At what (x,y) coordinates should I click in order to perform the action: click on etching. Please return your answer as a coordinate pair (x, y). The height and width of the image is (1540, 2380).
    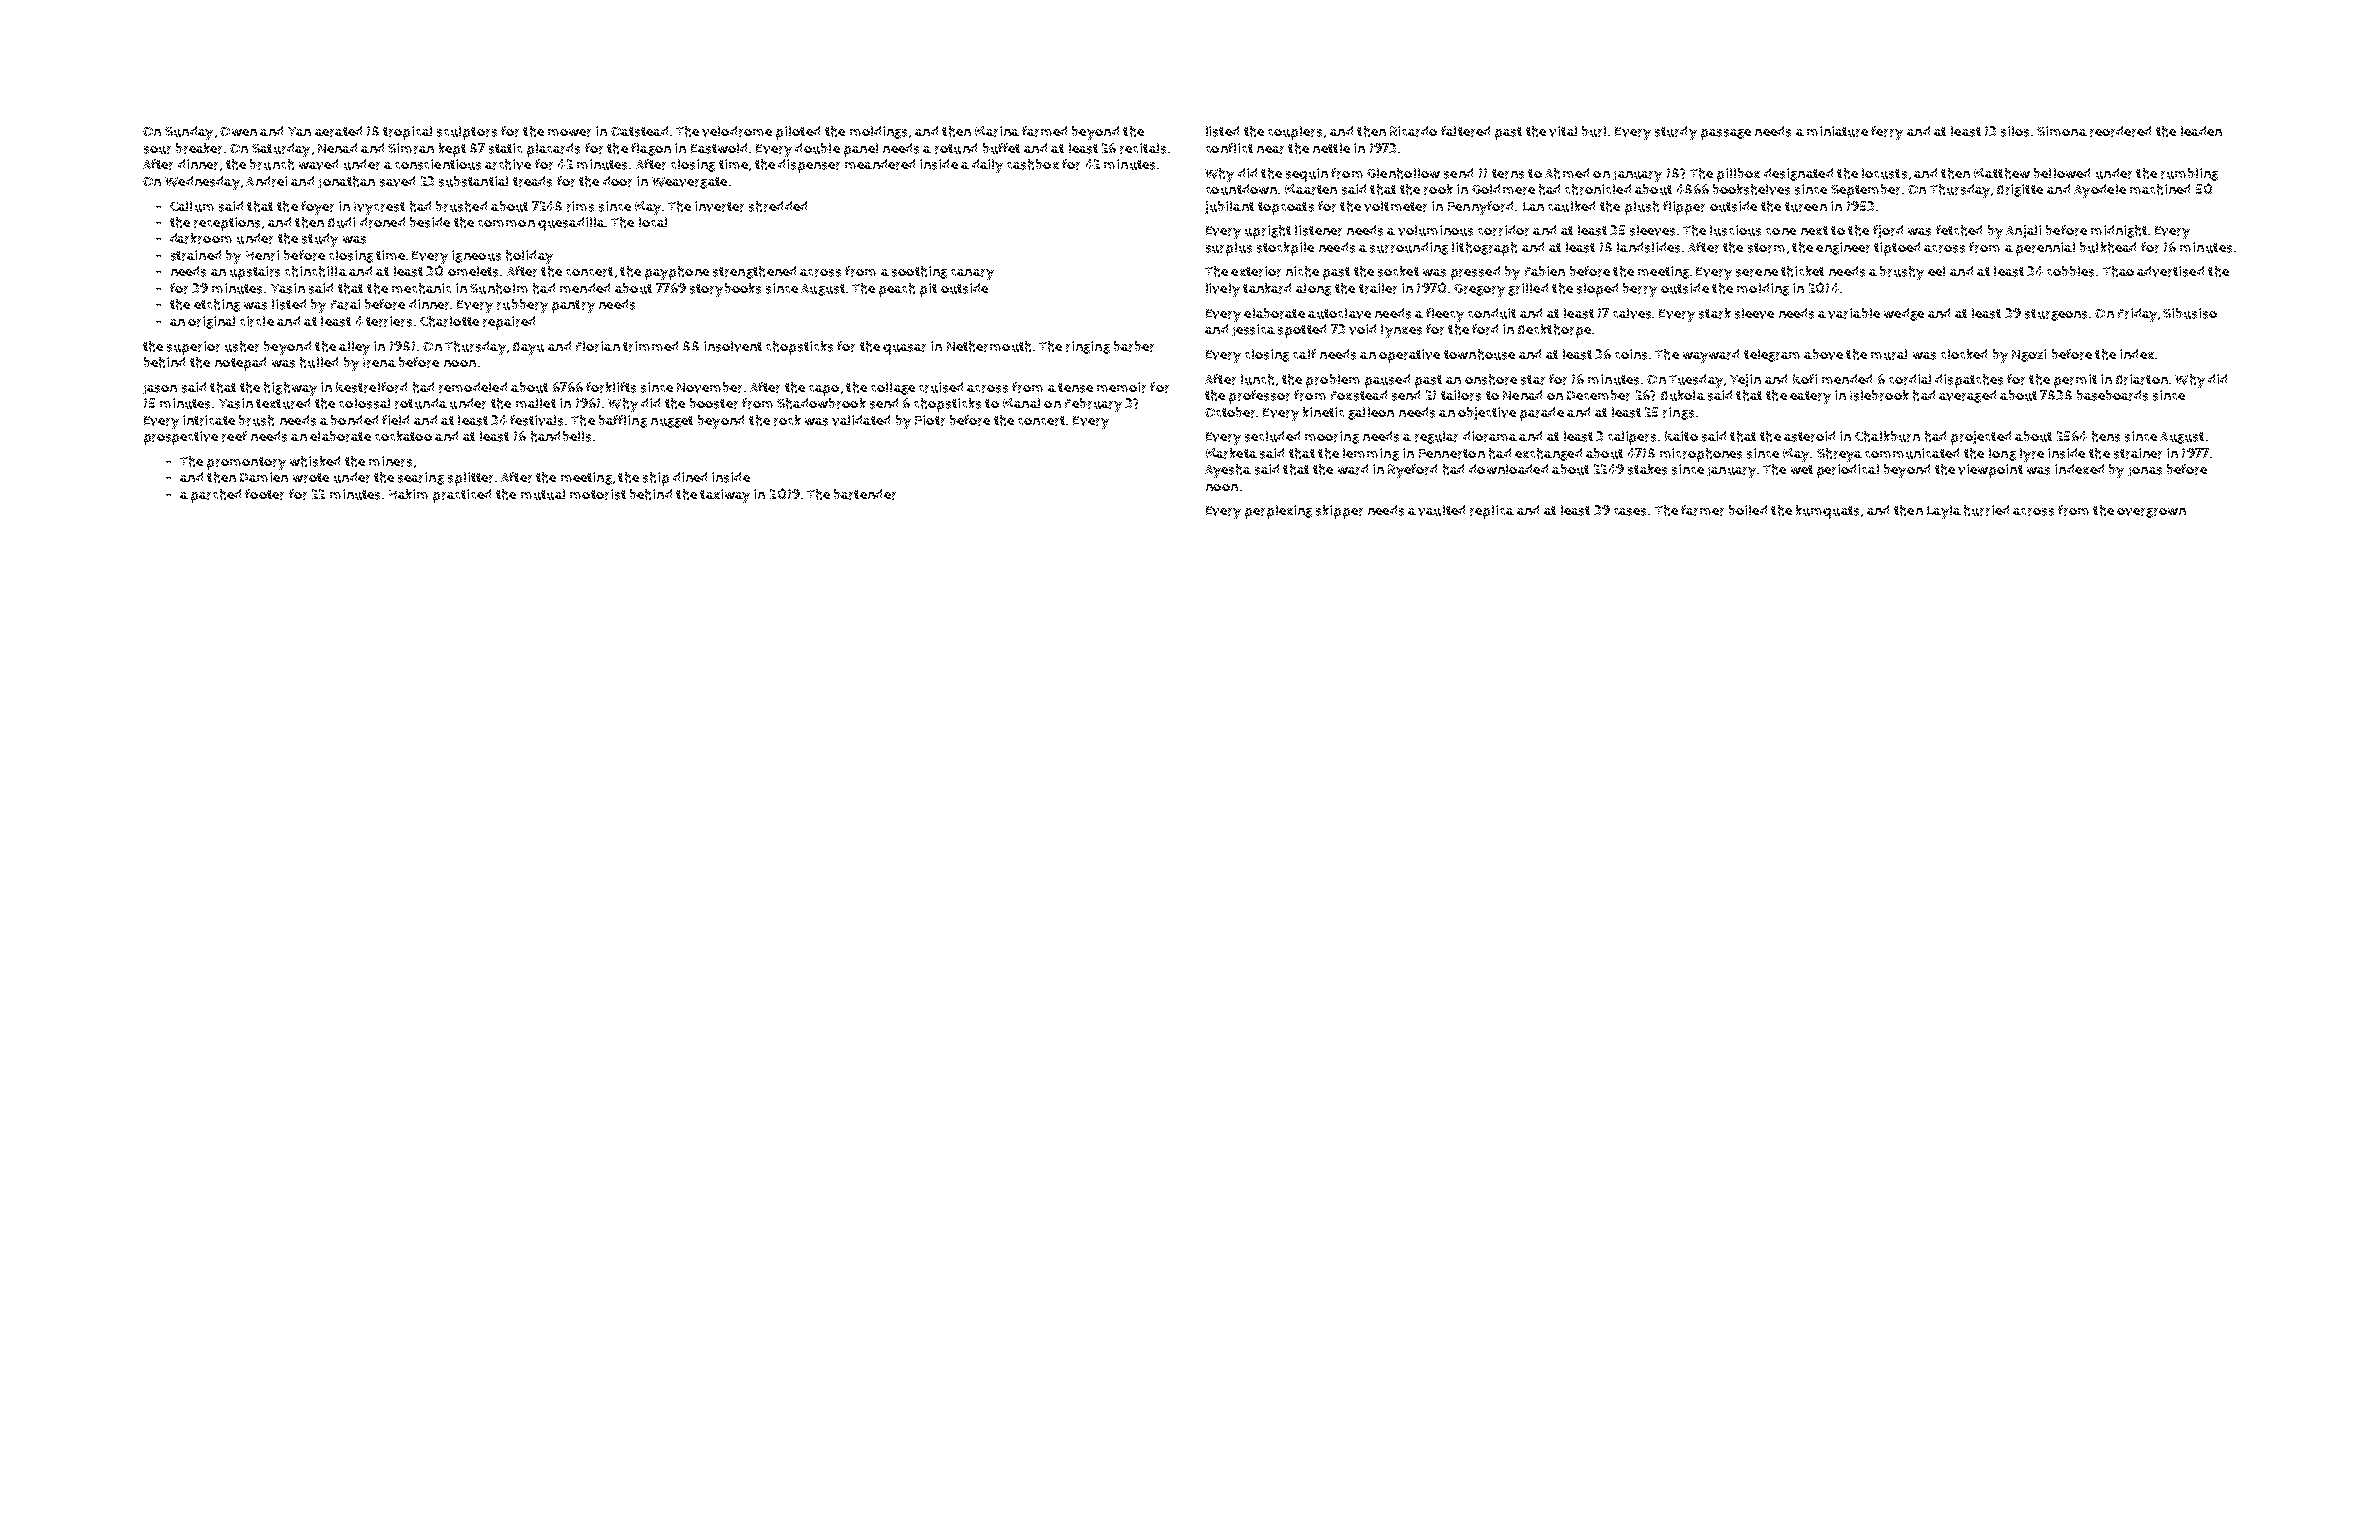
    Looking at the image, I should click on (217, 305).
